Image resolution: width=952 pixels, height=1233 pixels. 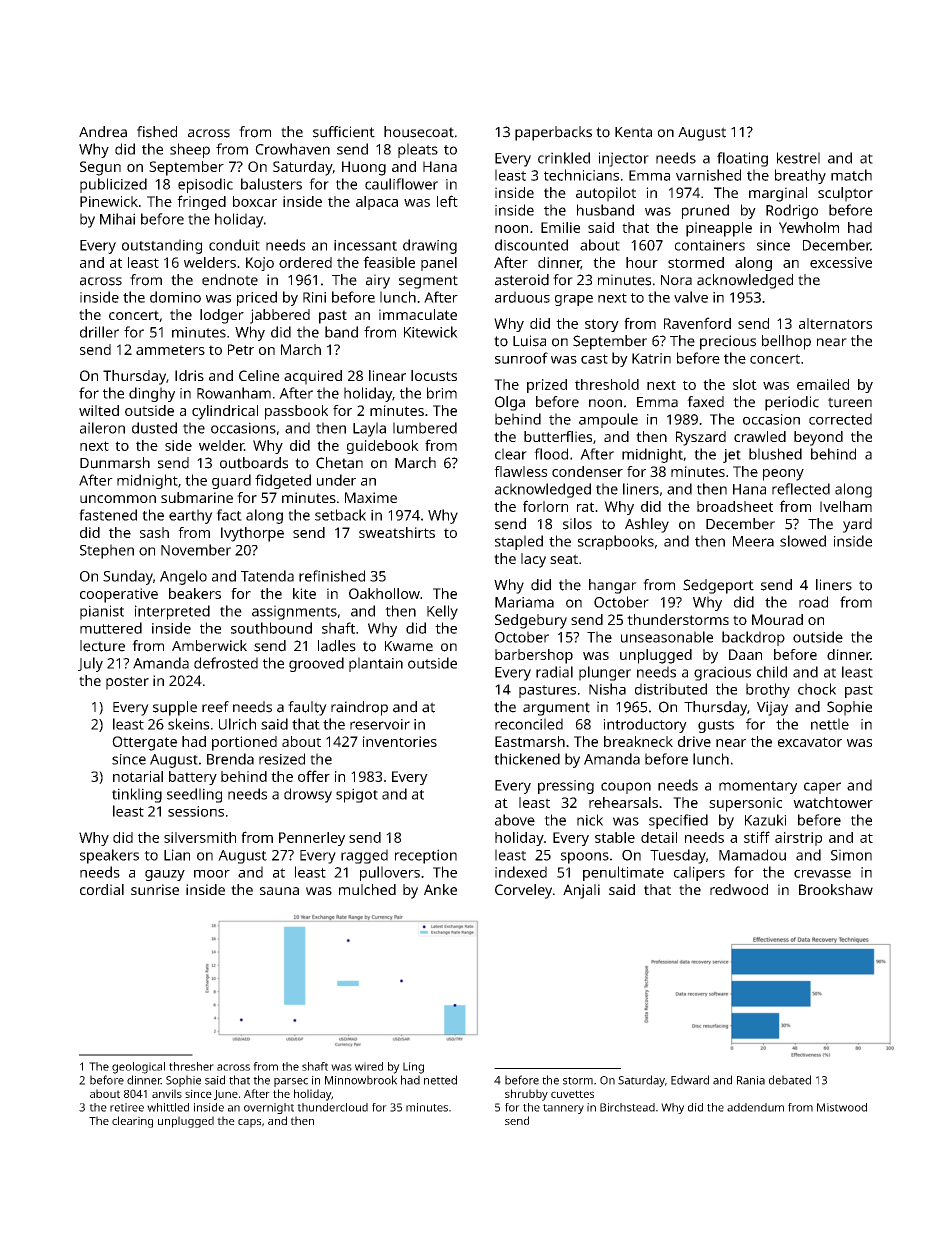 I want to click on Mihai, so click(x=117, y=219).
